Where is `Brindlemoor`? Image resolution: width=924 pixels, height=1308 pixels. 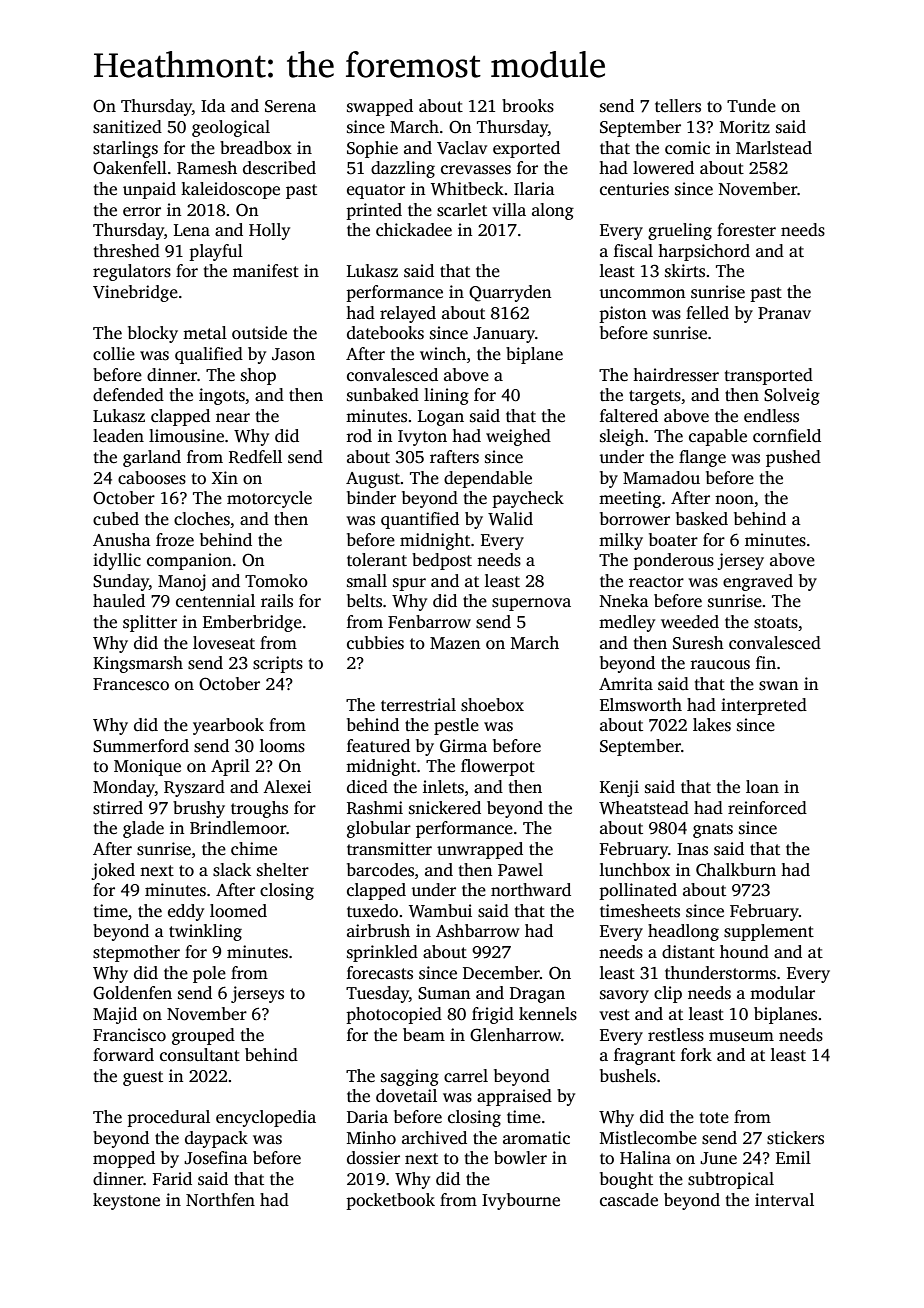
Brindlemoor is located at coordinates (238, 828).
